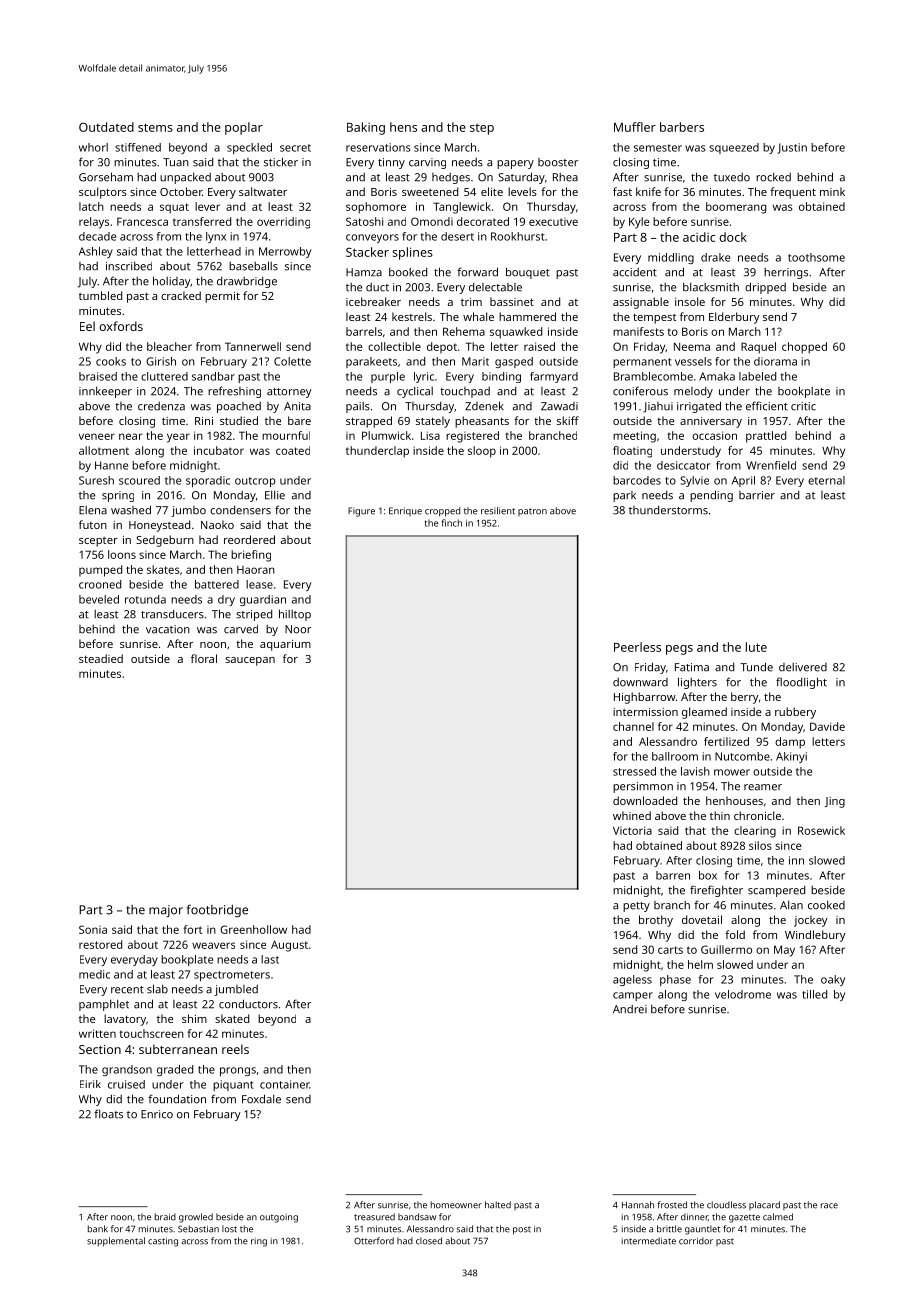 The width and height of the screenshot is (924, 1308). What do you see at coordinates (804, 348) in the screenshot?
I see `chopped` at bounding box center [804, 348].
